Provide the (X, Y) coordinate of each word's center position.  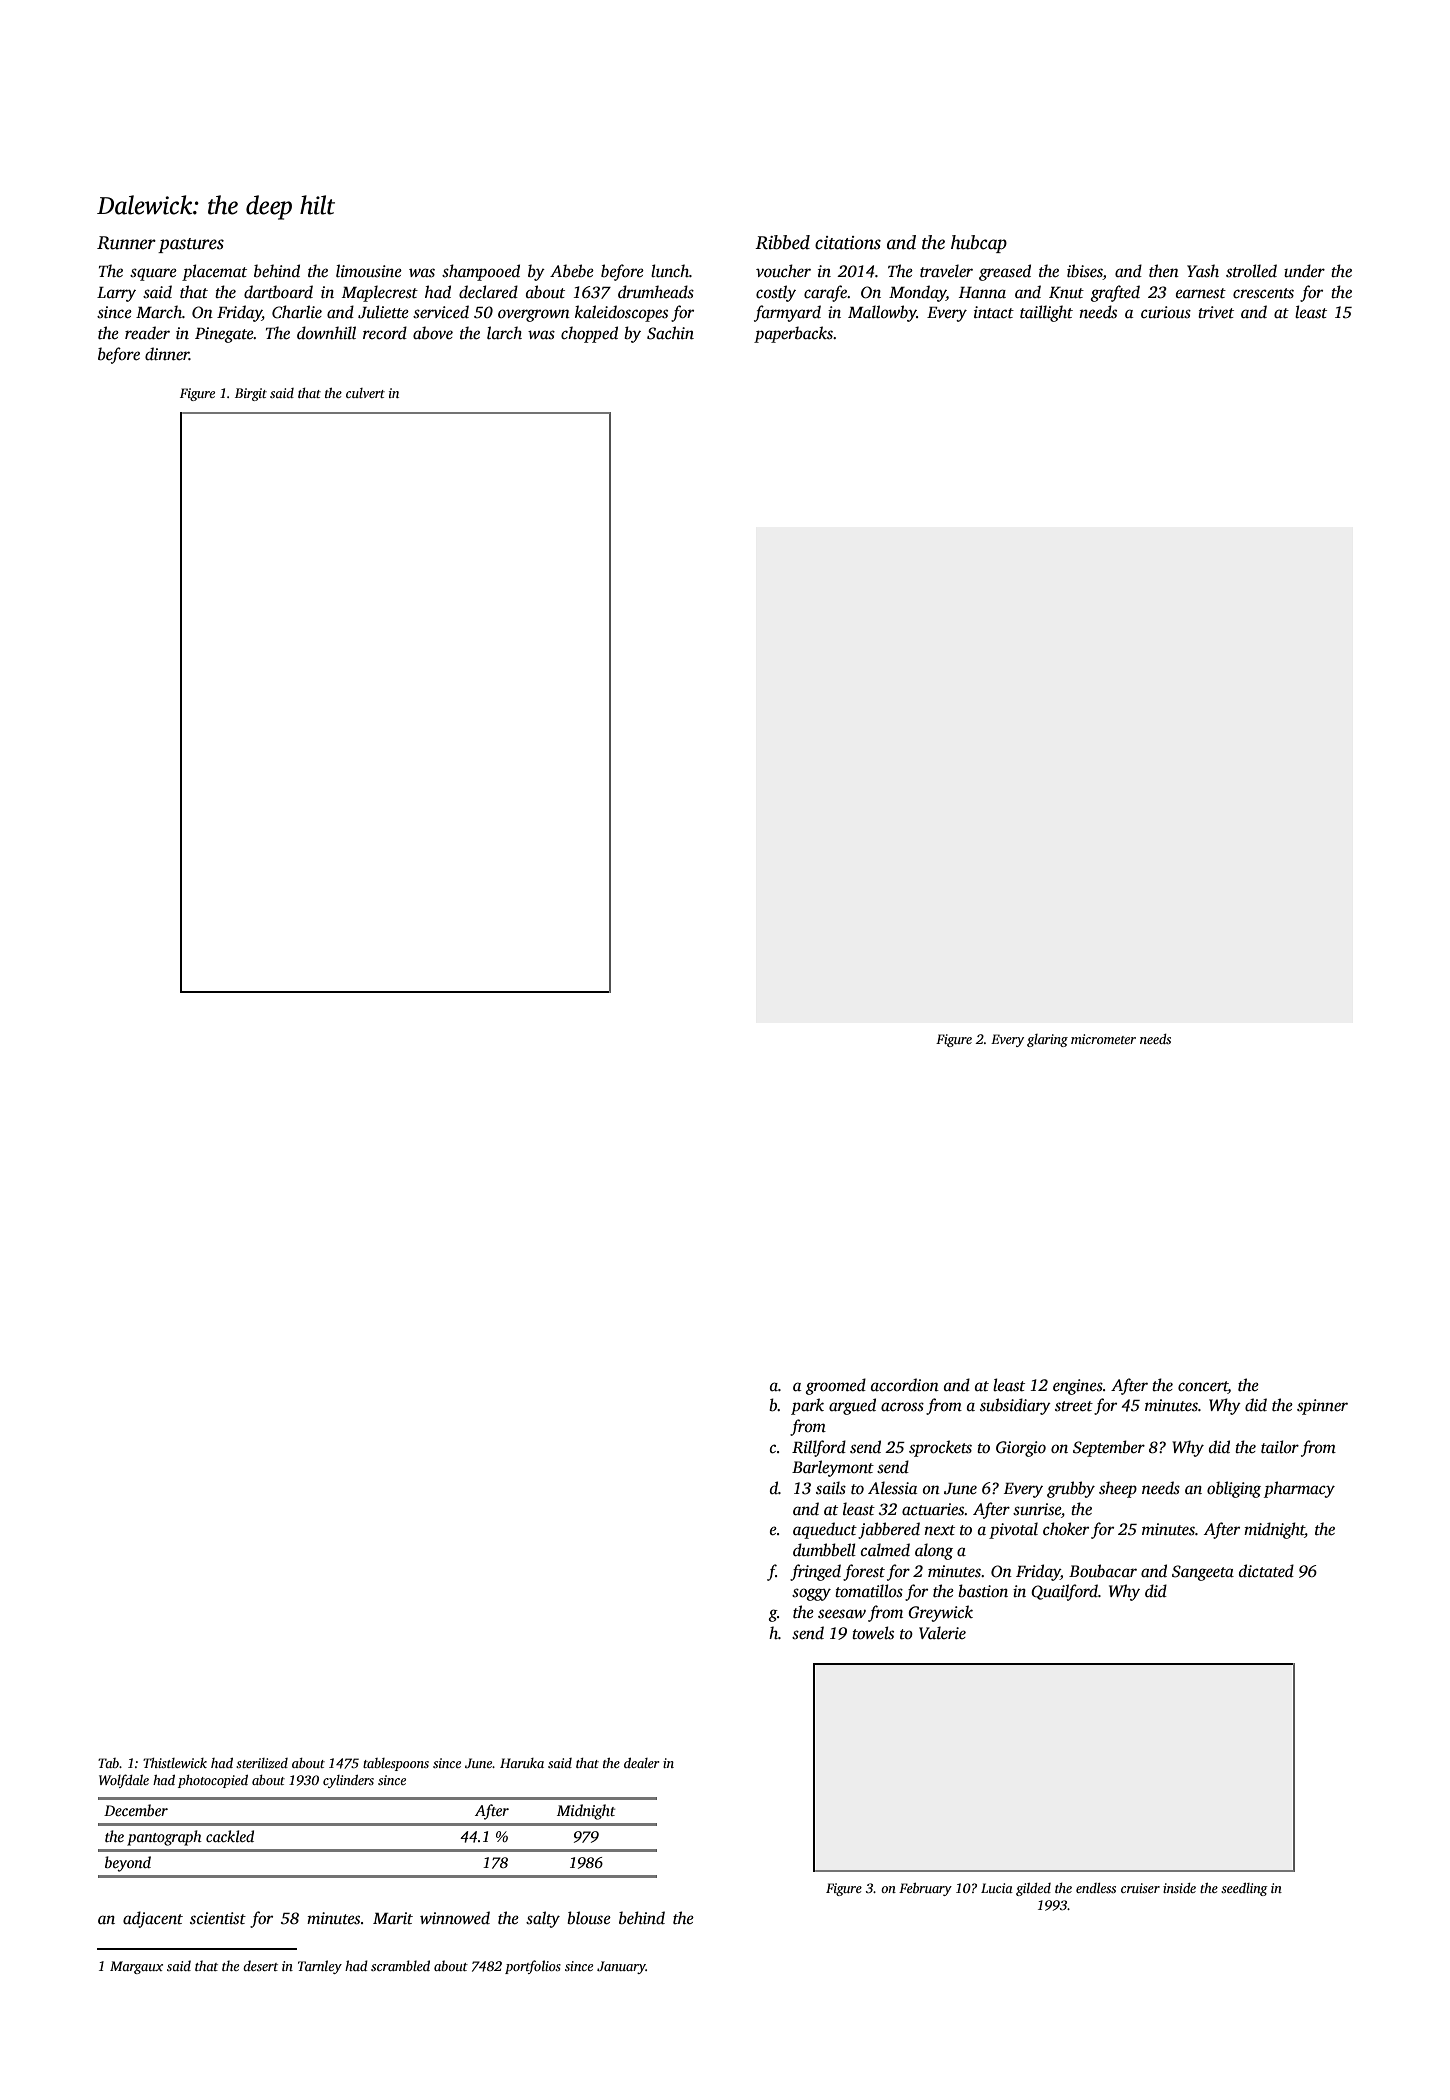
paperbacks (793, 334)
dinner (167, 354)
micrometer (1103, 1039)
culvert (365, 393)
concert (1203, 1386)
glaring (1047, 1040)
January (621, 1967)
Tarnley (320, 1967)
